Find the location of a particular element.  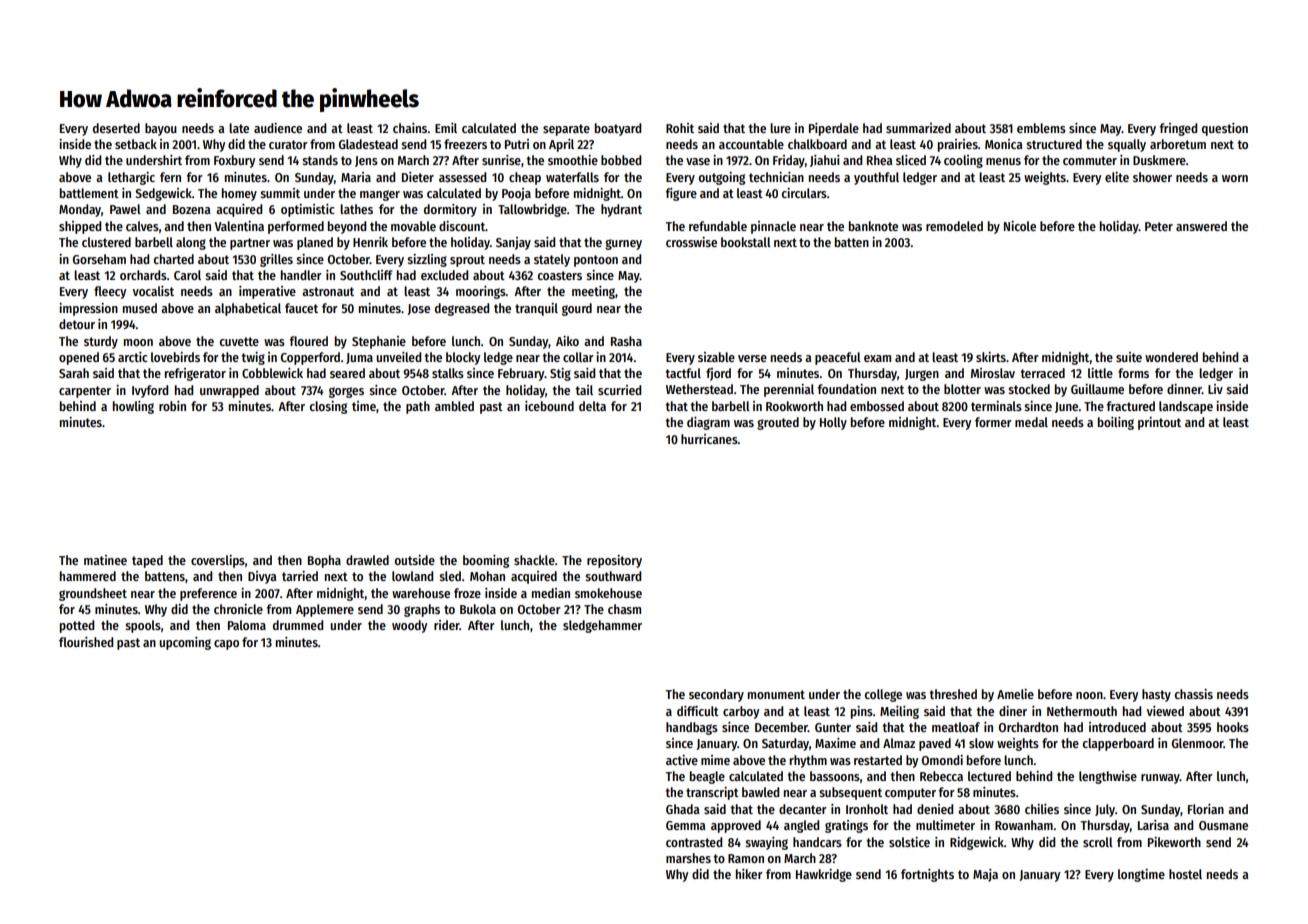

elite is located at coordinates (1117, 177).
